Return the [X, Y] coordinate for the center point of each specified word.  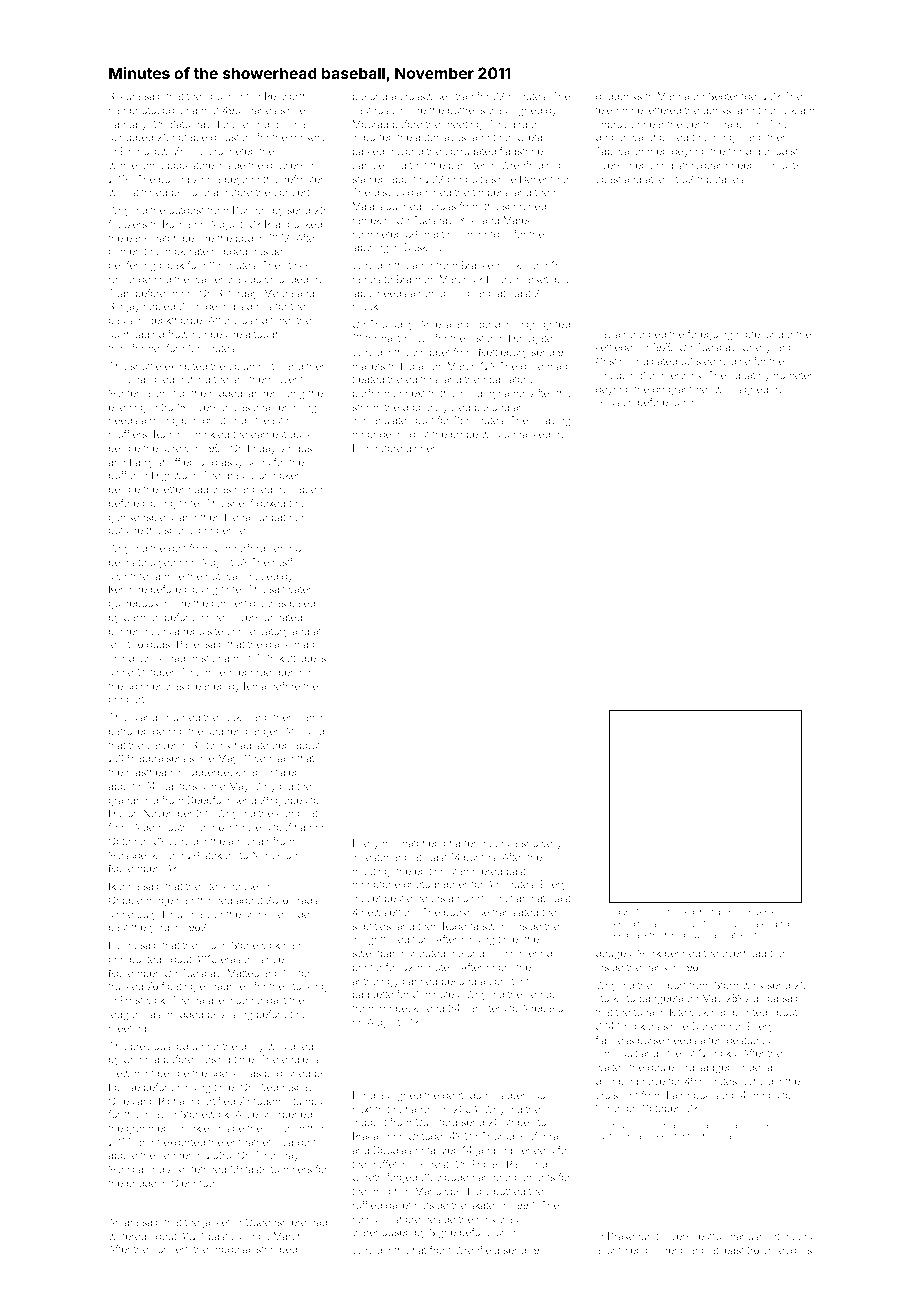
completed [377, 235]
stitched [149, 192]
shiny [257, 915]
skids [258, 462]
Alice [246, 1114]
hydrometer [786, 376]
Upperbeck [214, 773]
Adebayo [542, 1009]
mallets [369, 366]
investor [371, 857]
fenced [681, 911]
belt [504, 898]
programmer [682, 391]
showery [542, 844]
